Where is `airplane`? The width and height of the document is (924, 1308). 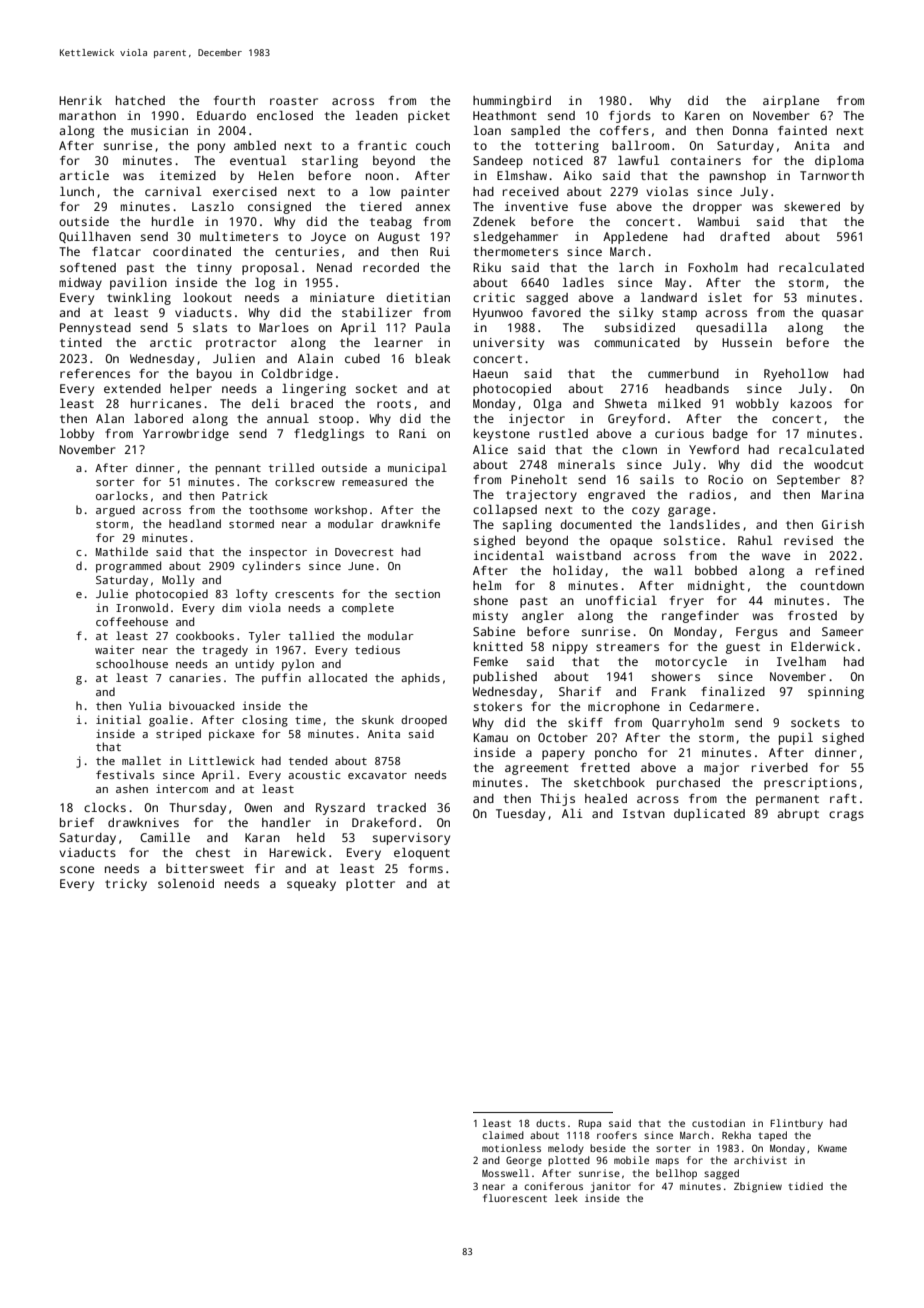
airplane is located at coordinates (791, 102).
